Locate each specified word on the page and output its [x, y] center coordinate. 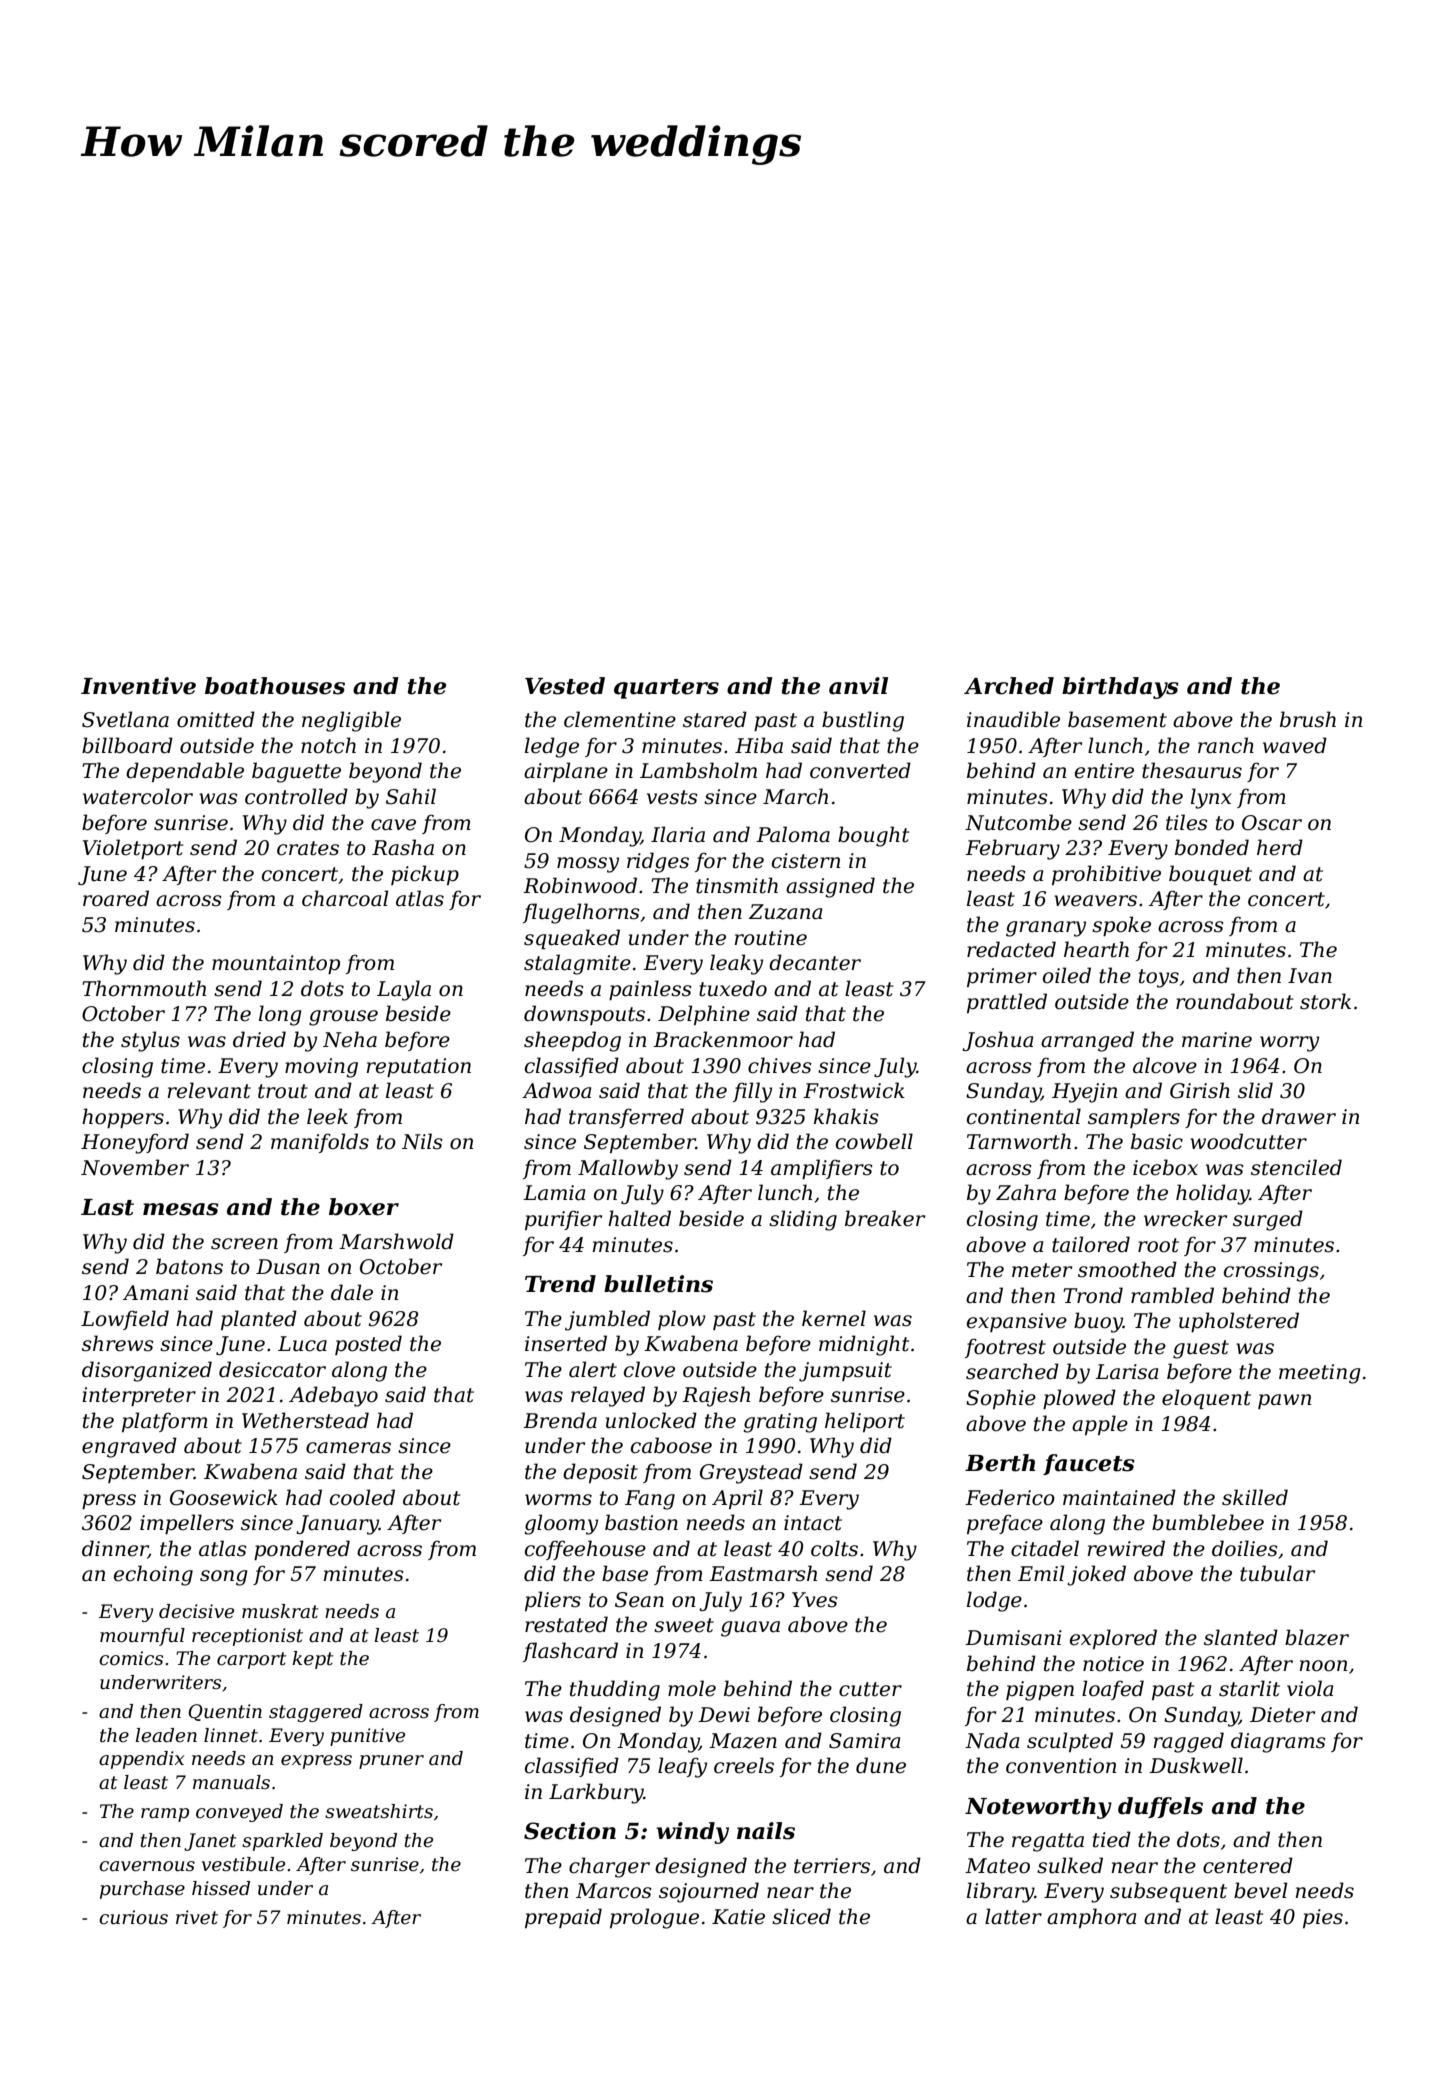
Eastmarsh [763, 1573]
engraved [129, 1447]
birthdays [1120, 688]
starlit [1249, 1688]
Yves [815, 1600]
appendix [141, 1760]
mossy [588, 865]
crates [308, 848]
